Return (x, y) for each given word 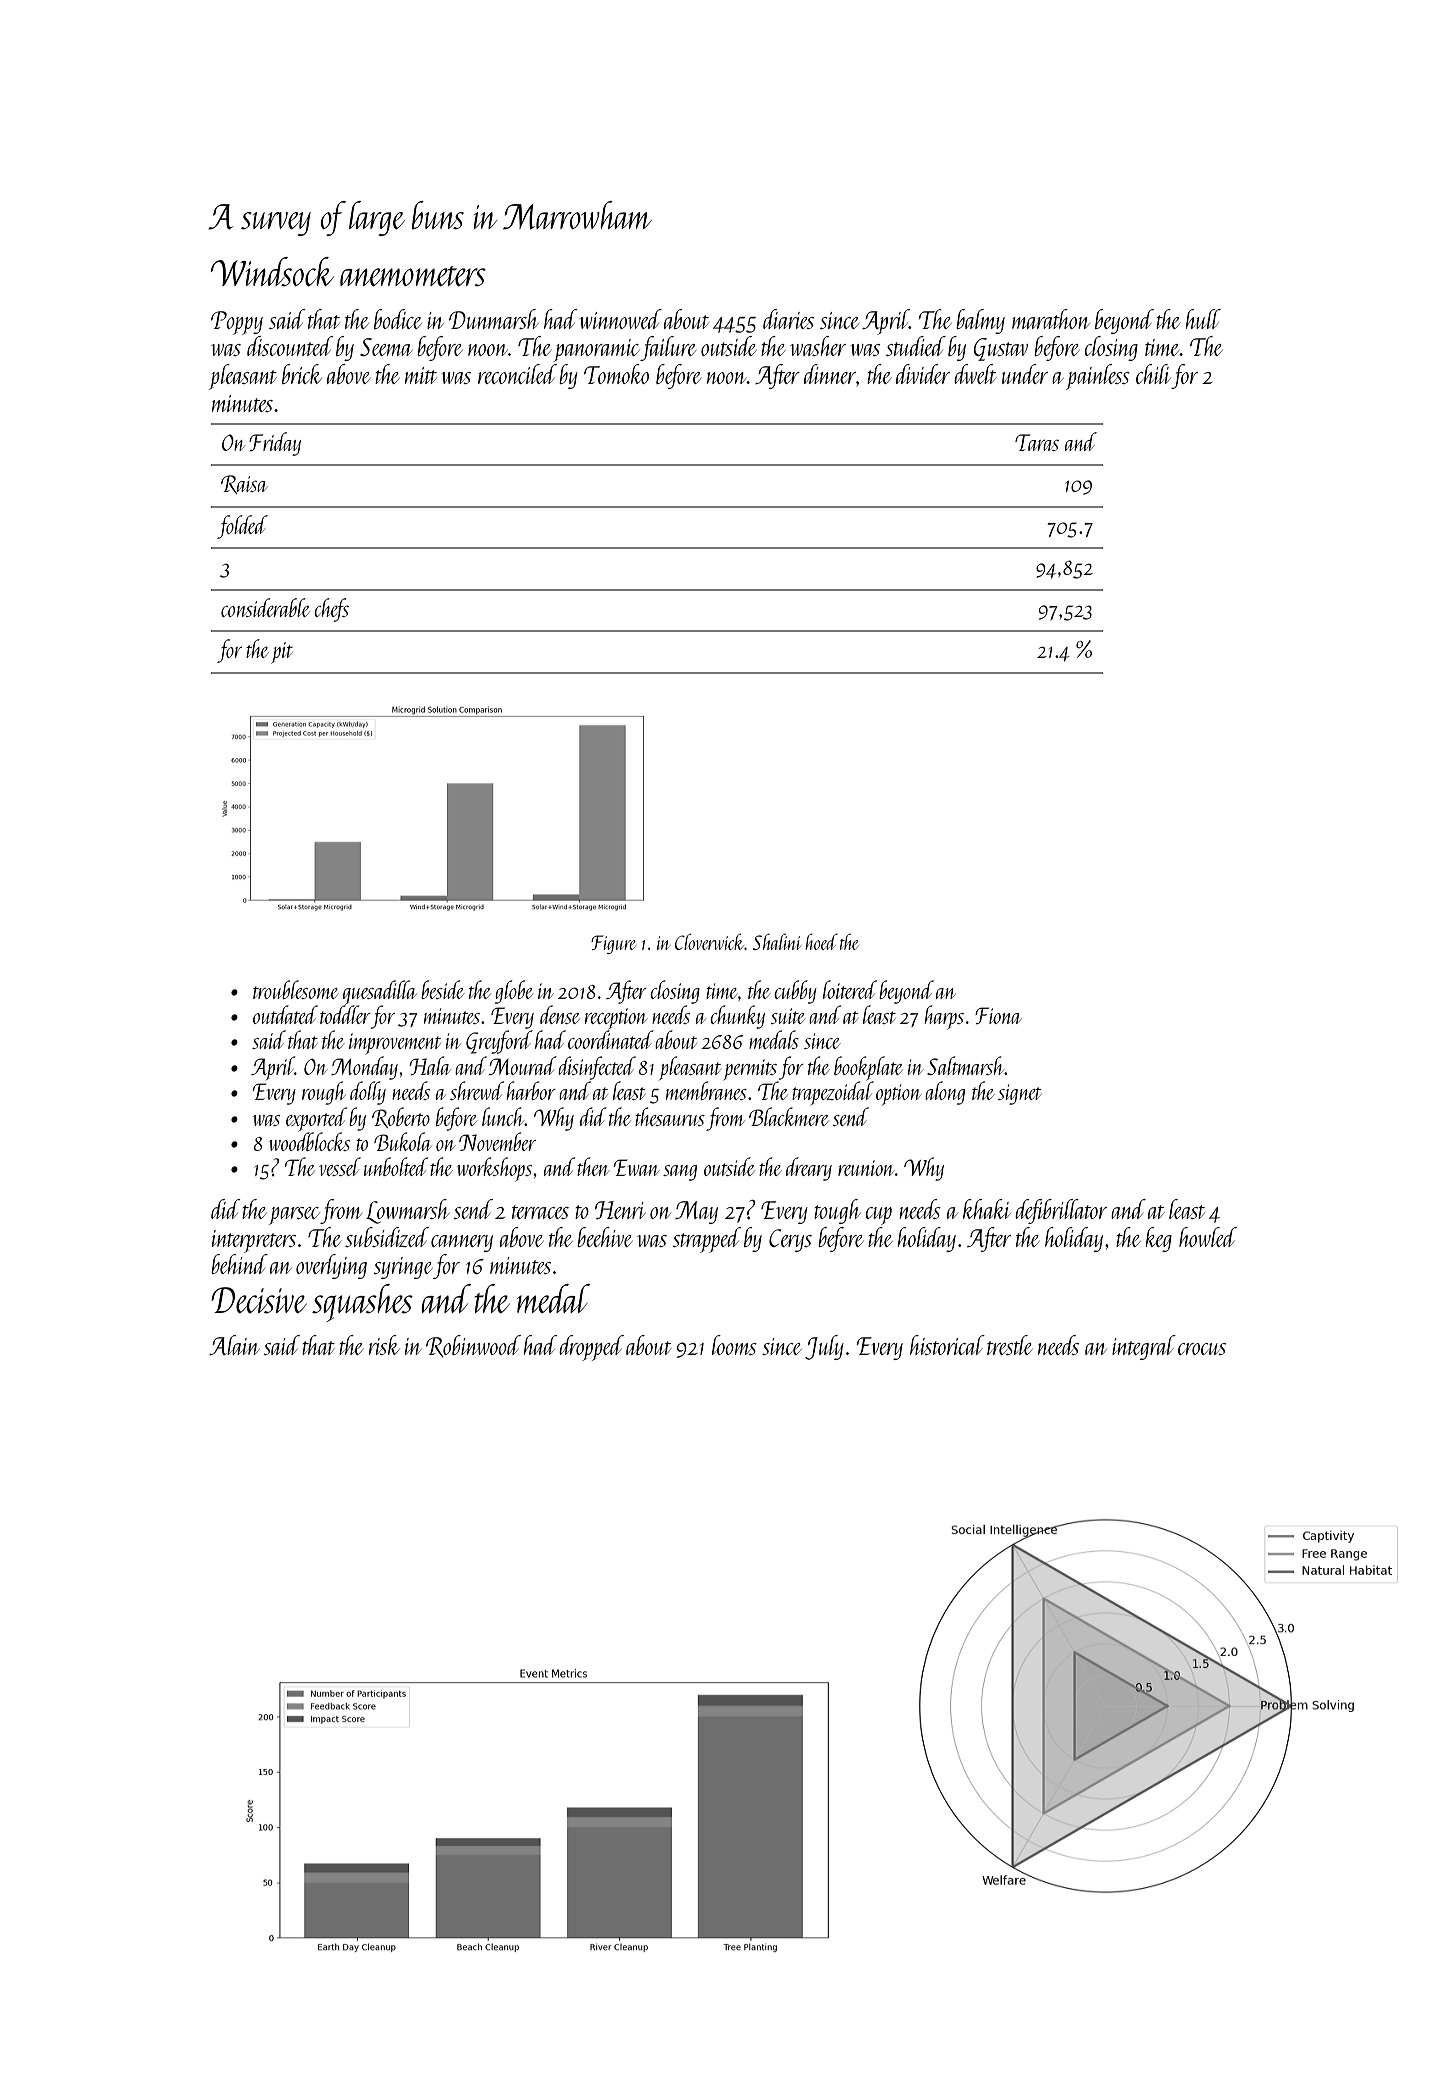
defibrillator (1061, 1211)
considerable (265, 607)
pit (282, 653)
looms (734, 1345)
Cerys (790, 1240)
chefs (331, 610)
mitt (421, 375)
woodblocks (309, 1141)
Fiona (998, 1015)
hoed (821, 941)
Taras (1037, 442)
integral (1144, 1347)
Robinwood (473, 1346)
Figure (613, 944)
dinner (830, 374)
